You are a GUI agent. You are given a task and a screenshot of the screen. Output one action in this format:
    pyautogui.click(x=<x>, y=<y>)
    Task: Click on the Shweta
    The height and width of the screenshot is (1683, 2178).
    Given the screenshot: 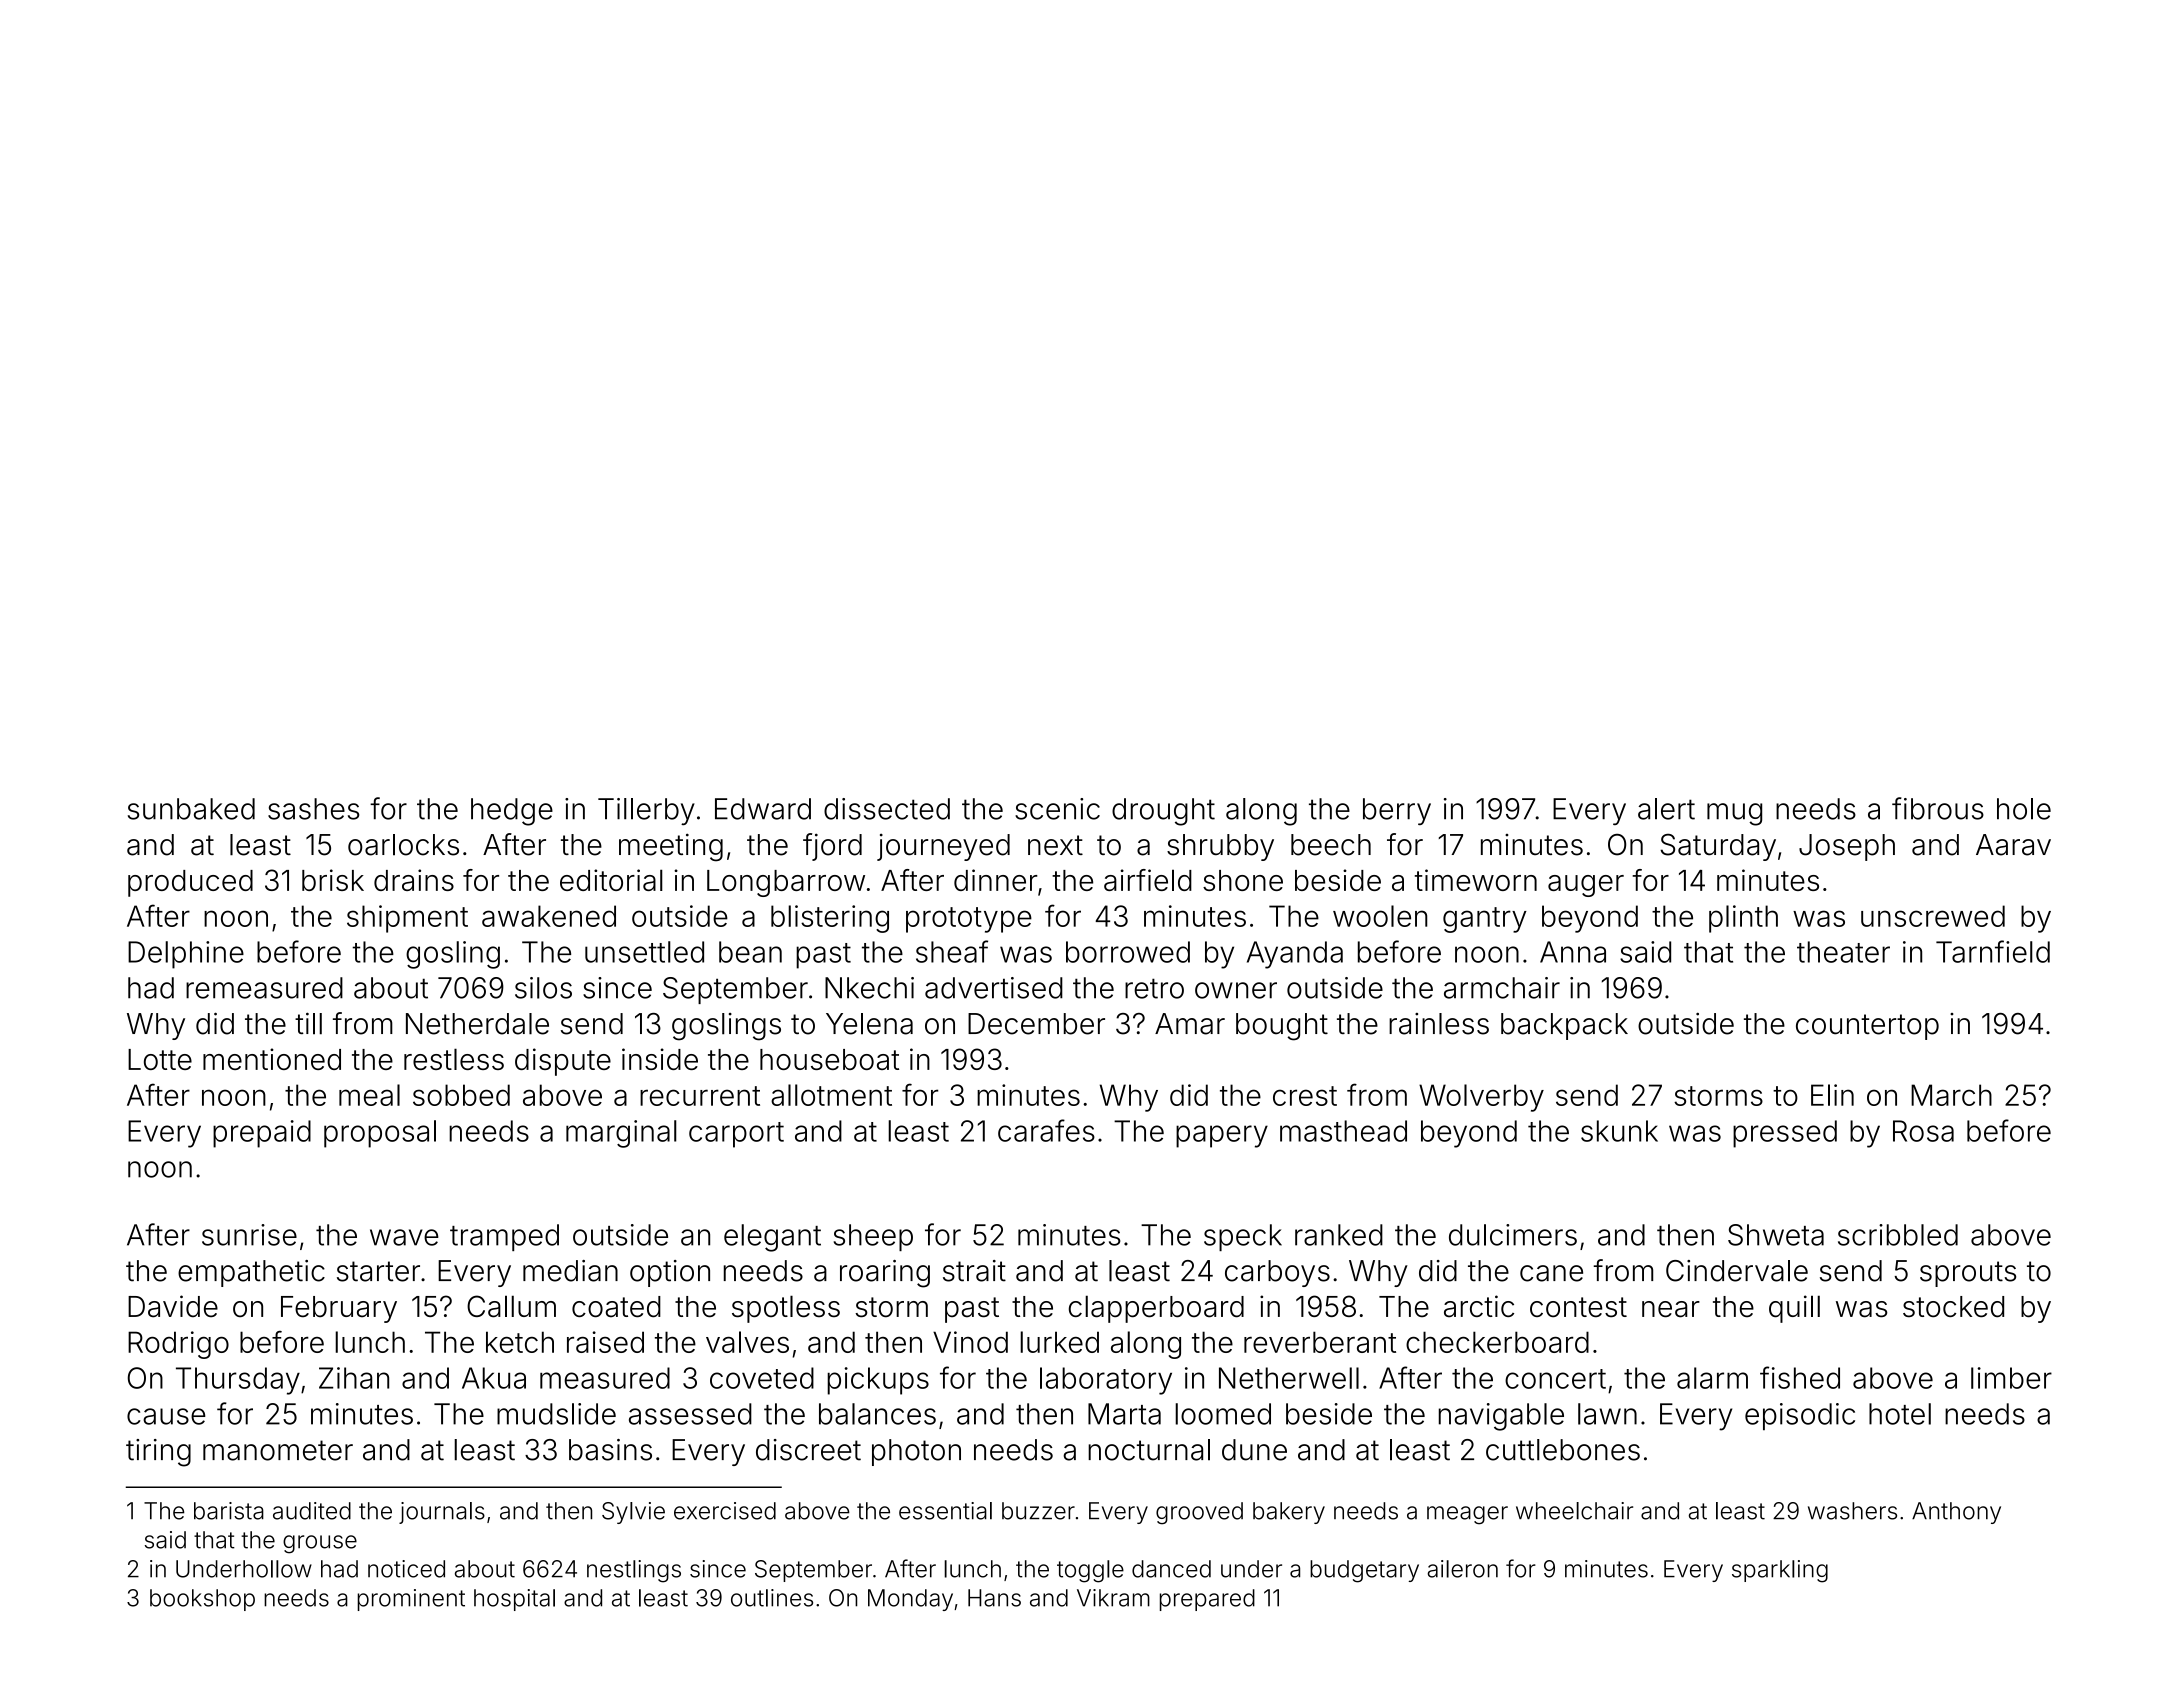 What is the action you would take?
    pyautogui.click(x=1776, y=1235)
